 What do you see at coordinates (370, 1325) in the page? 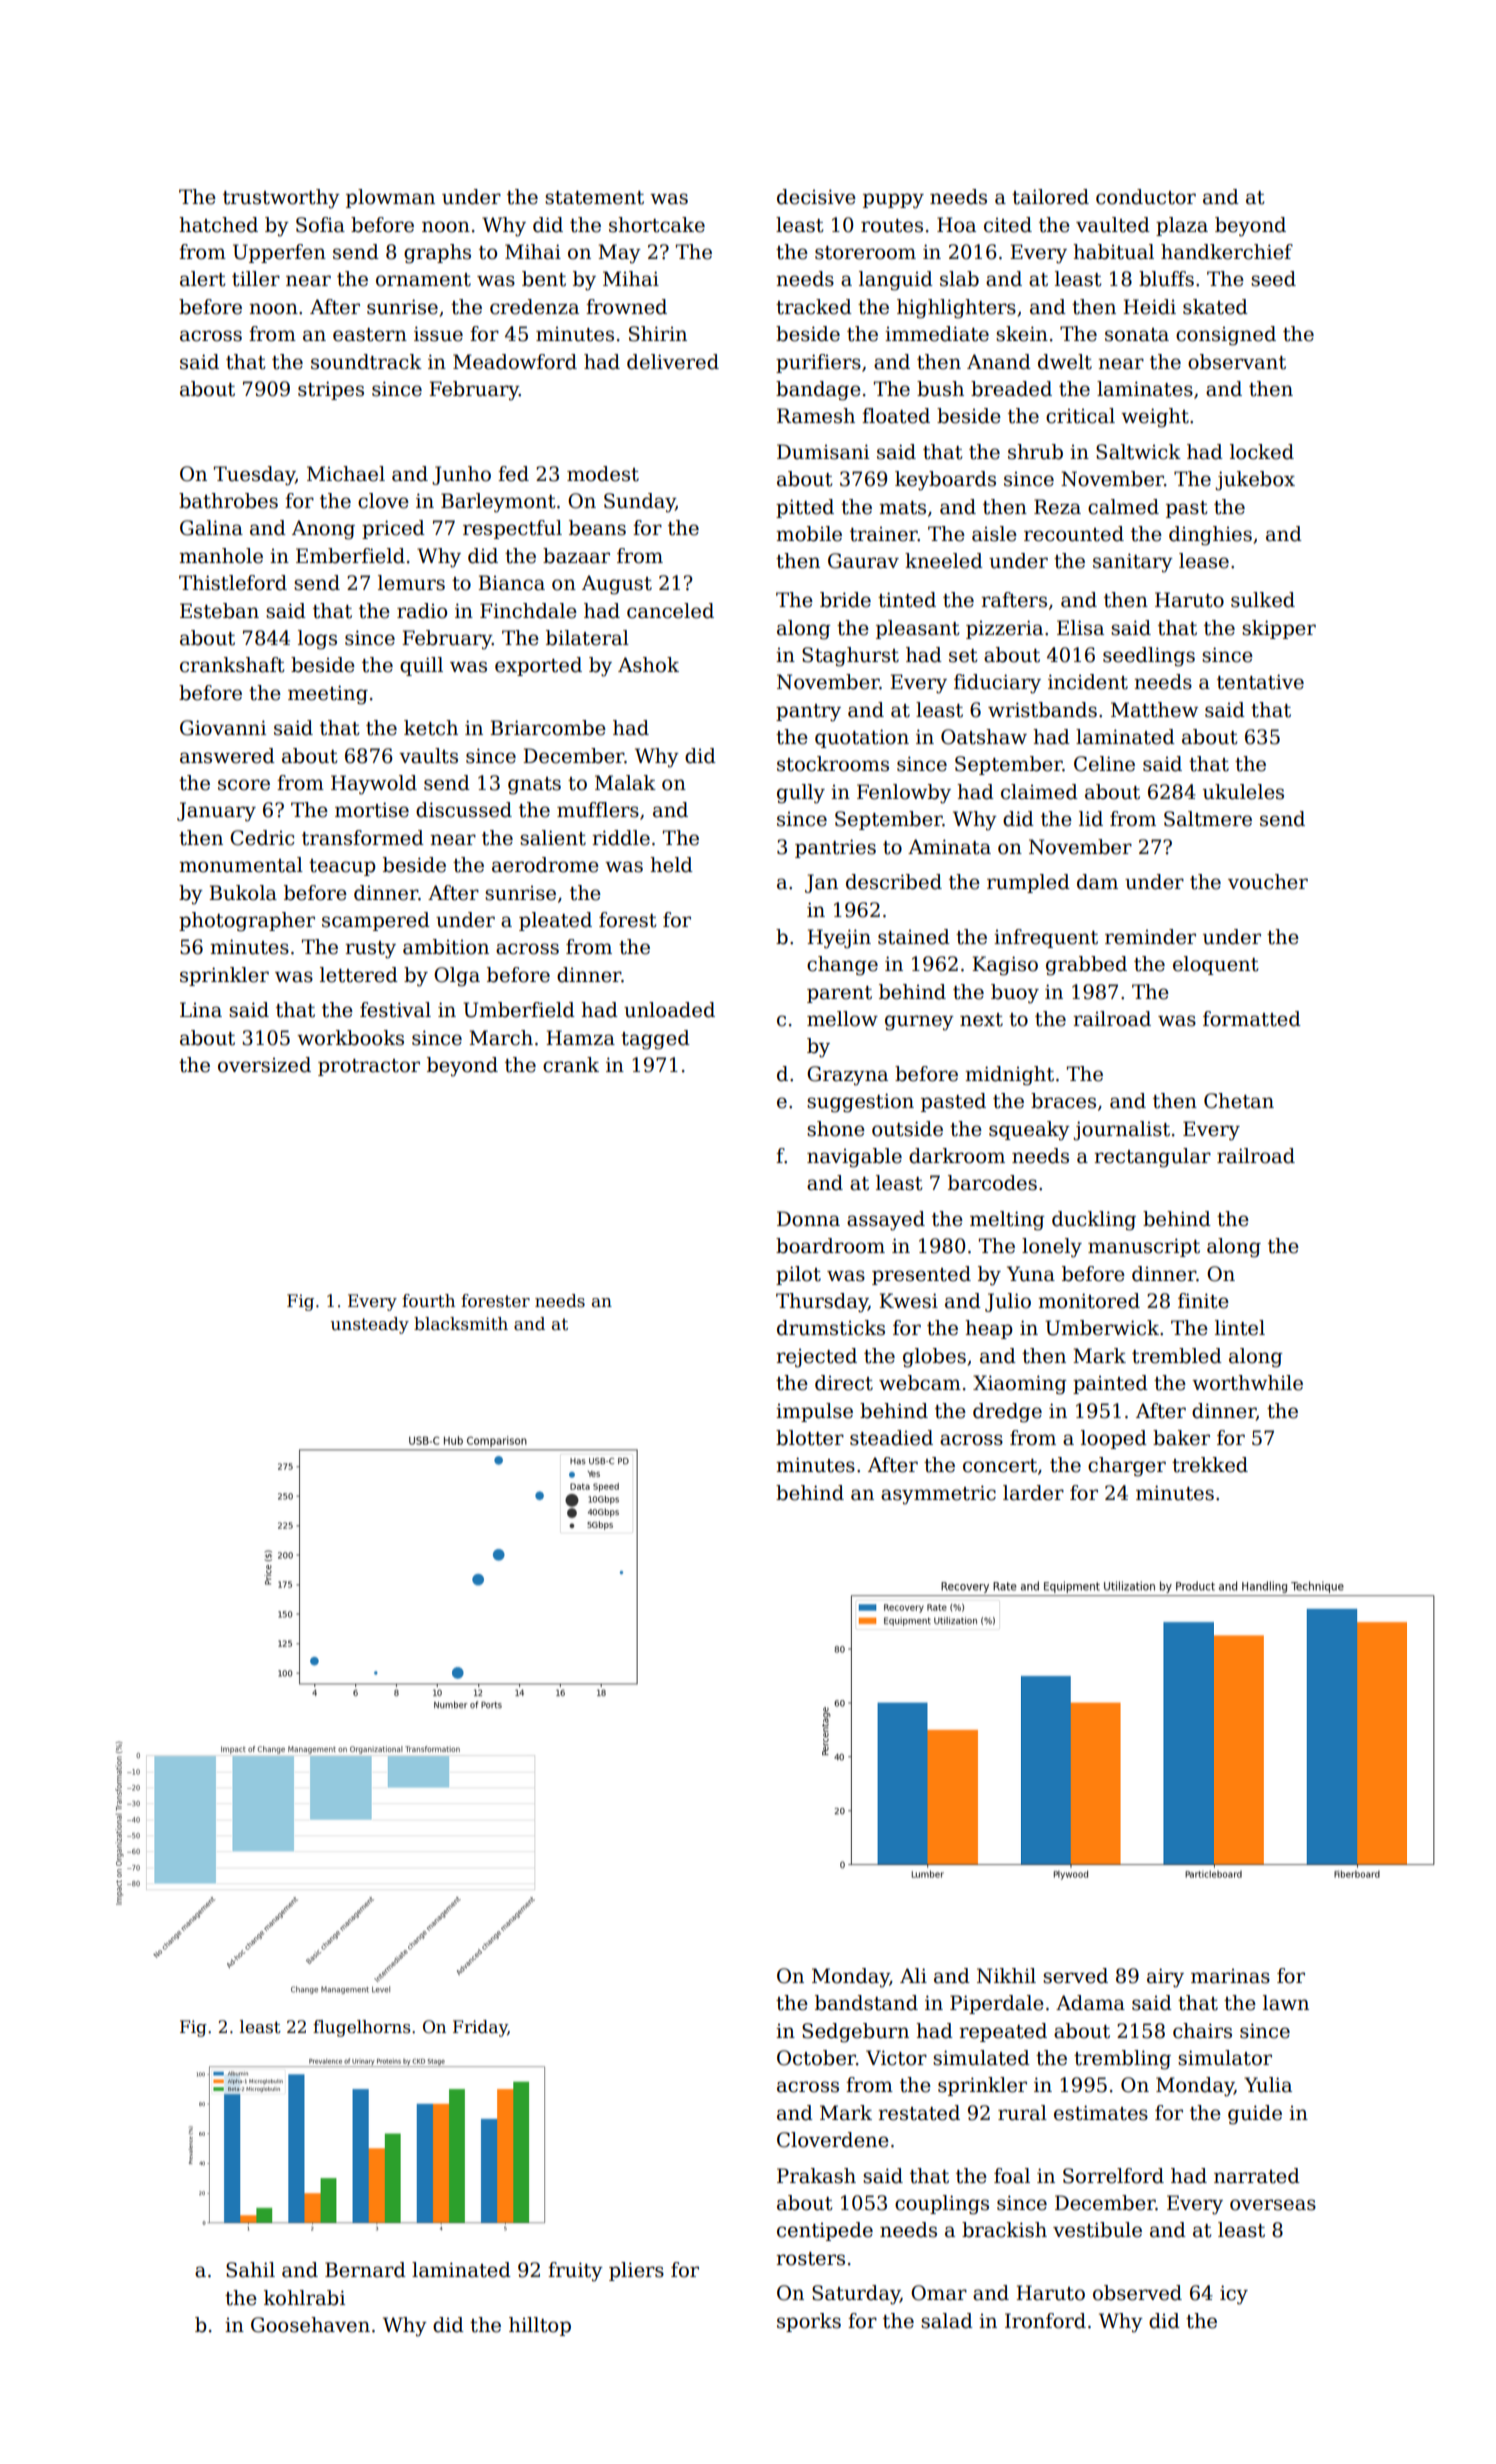
I see `unsteady` at bounding box center [370, 1325].
